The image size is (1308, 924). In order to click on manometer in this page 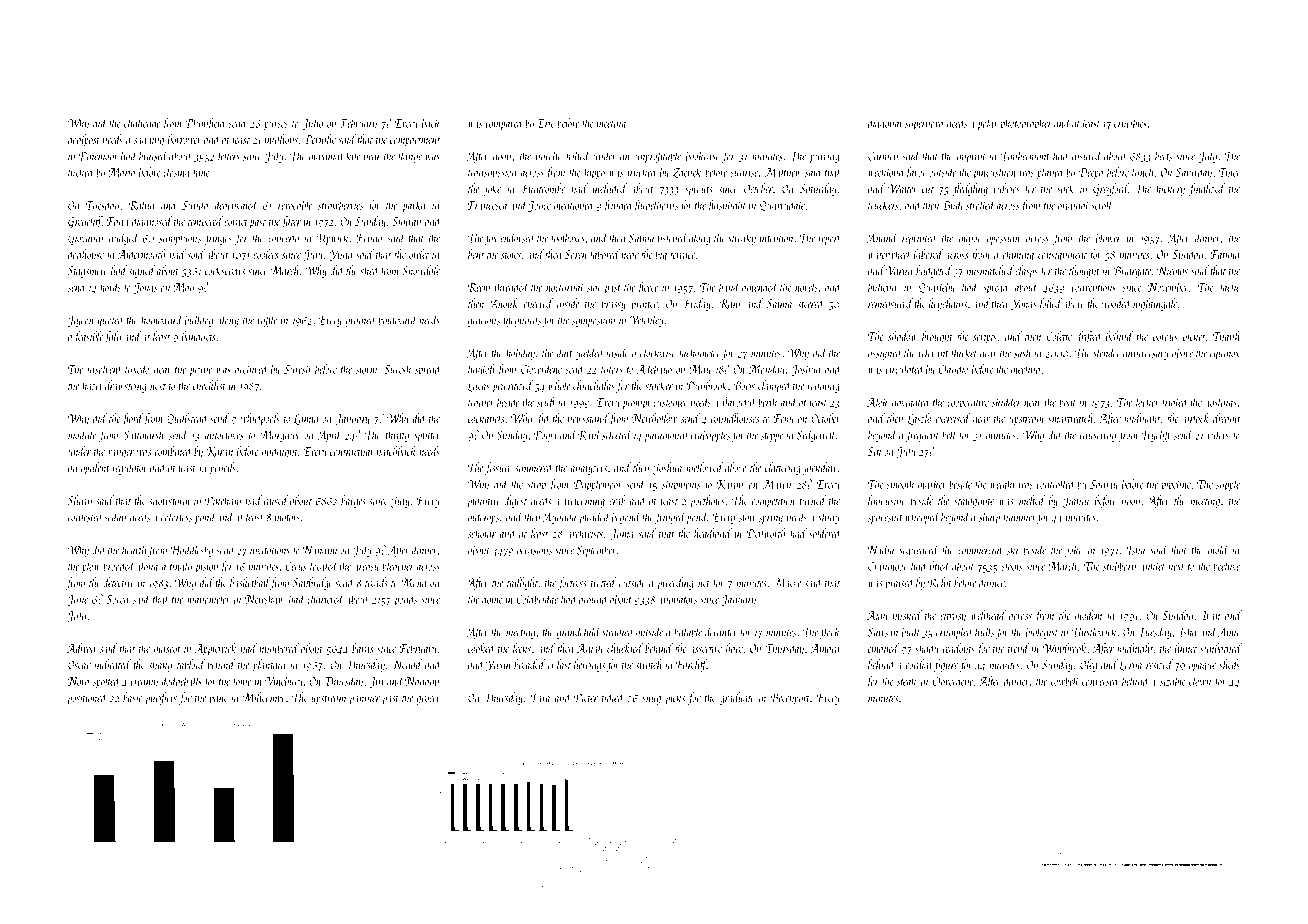, I will do `click(208, 600)`.
